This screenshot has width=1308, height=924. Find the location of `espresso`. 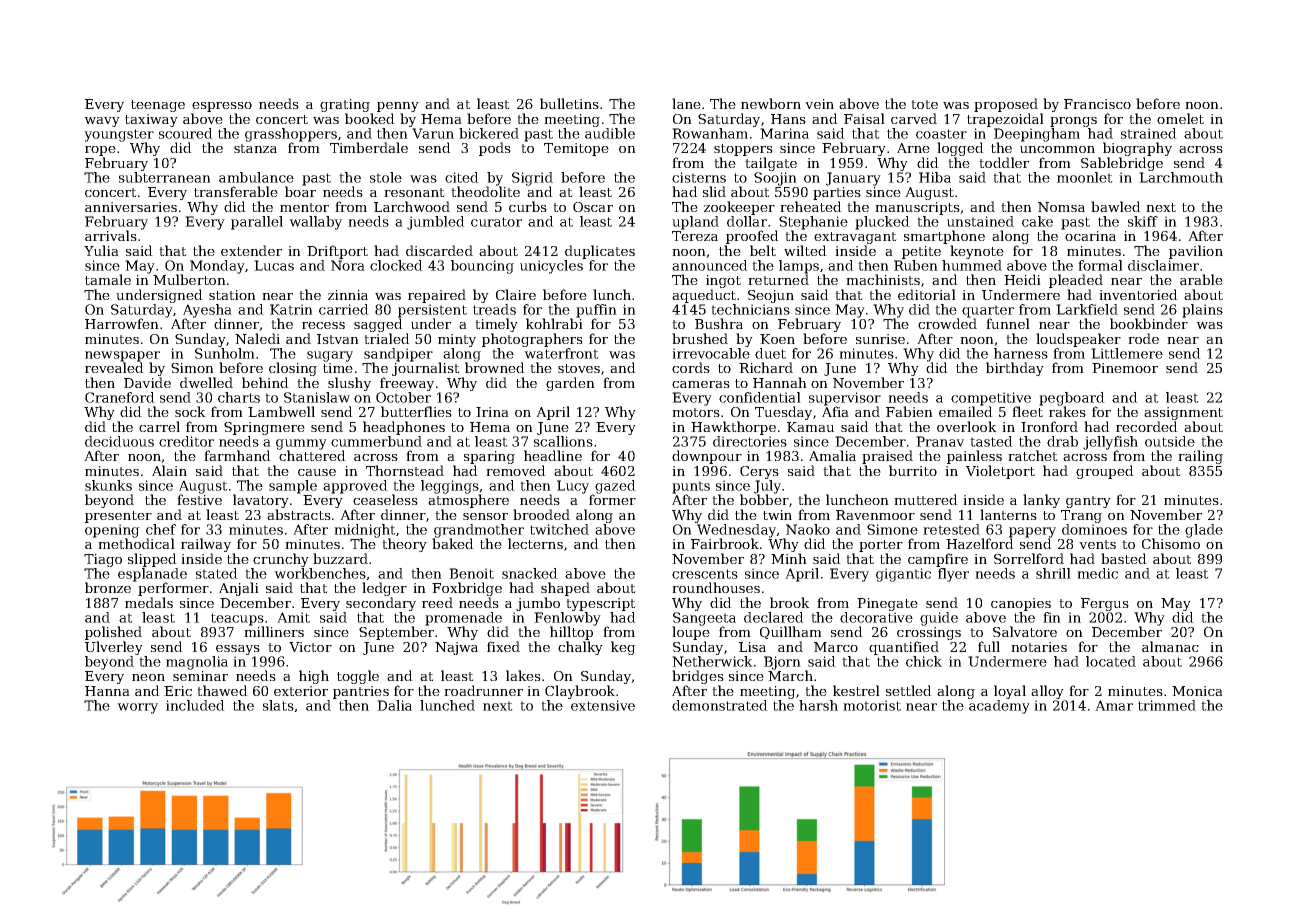

espresso is located at coordinates (222, 107).
